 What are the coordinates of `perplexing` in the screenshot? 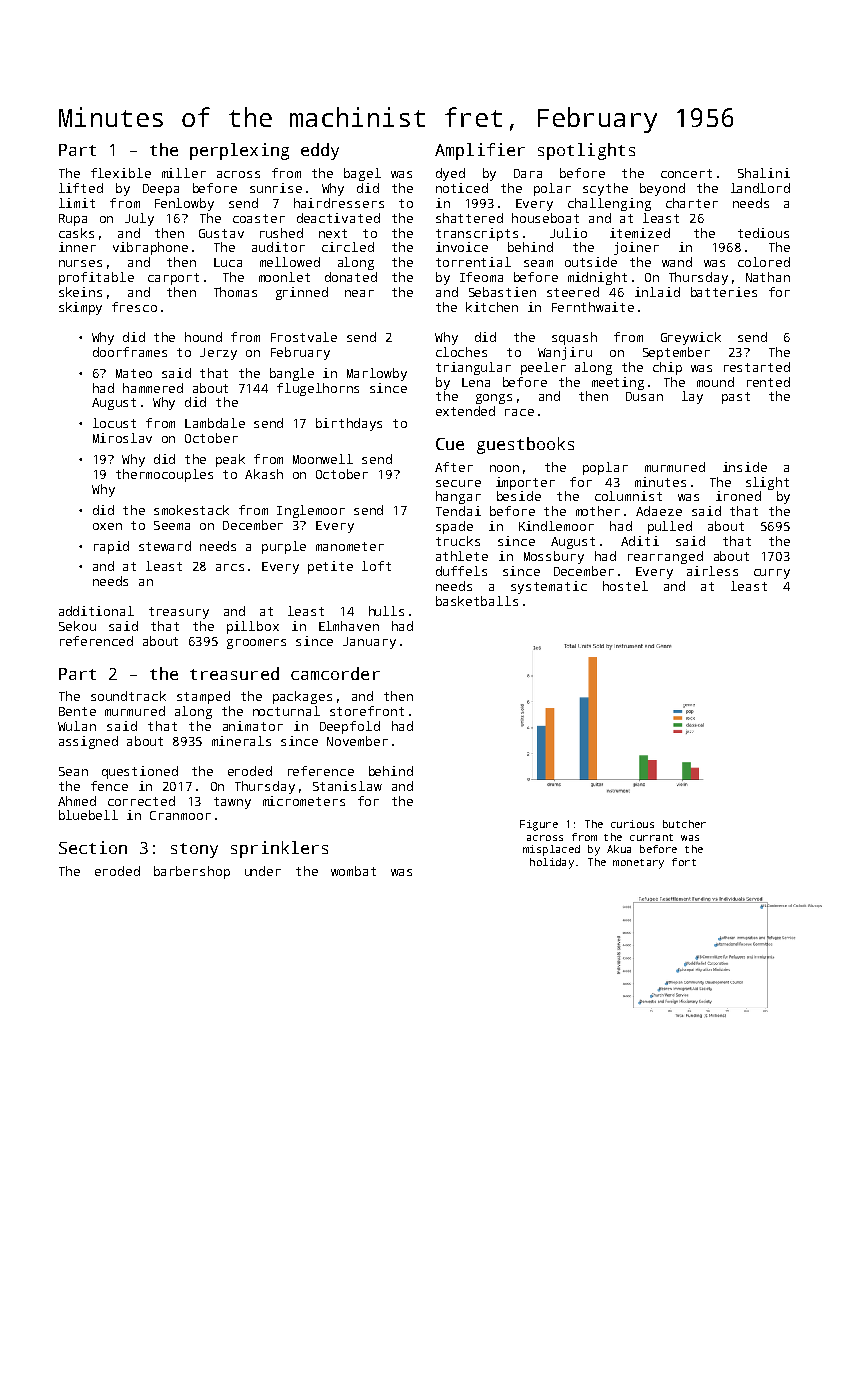 It's located at (239, 151).
